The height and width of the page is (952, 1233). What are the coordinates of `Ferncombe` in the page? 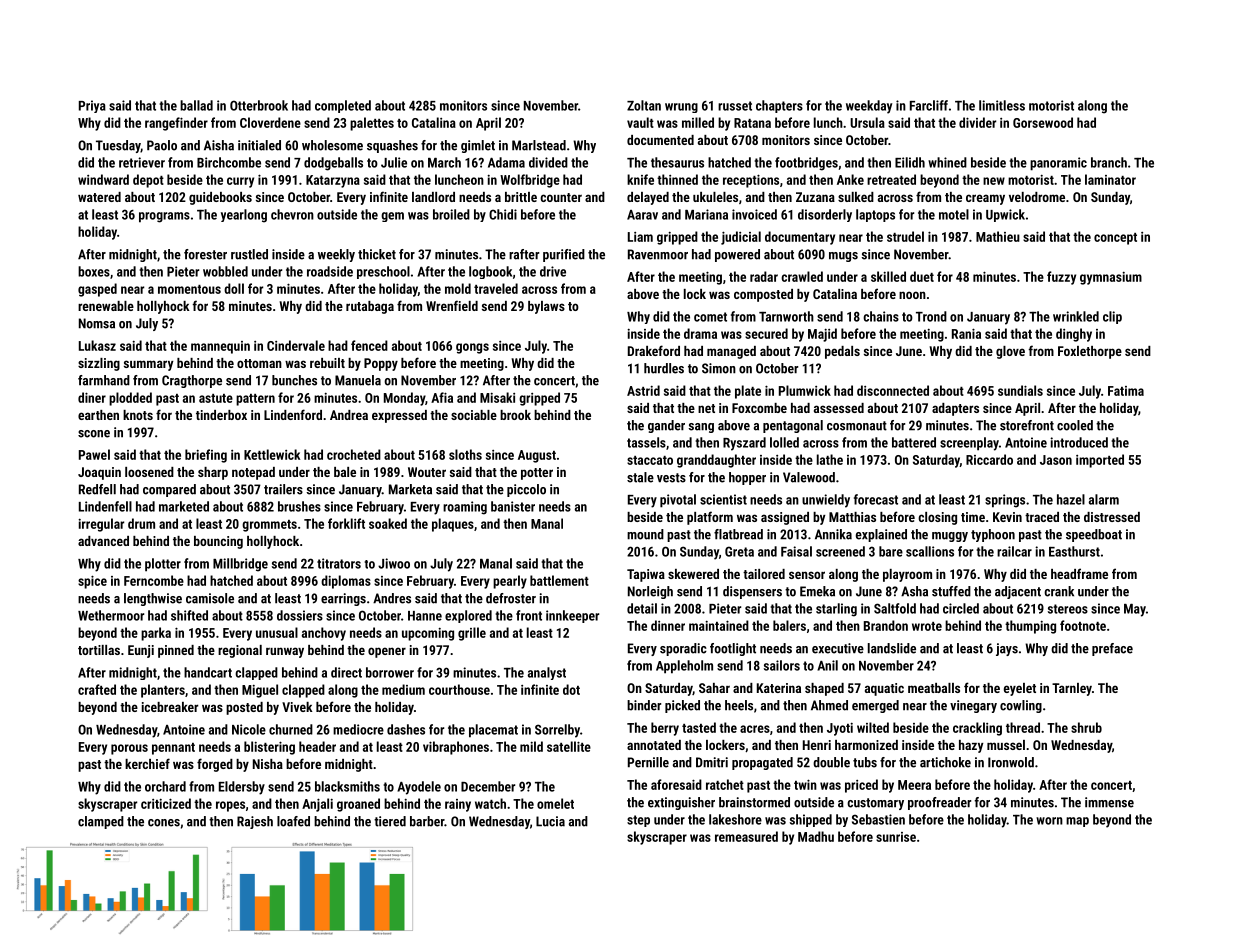 It's located at (154, 580).
